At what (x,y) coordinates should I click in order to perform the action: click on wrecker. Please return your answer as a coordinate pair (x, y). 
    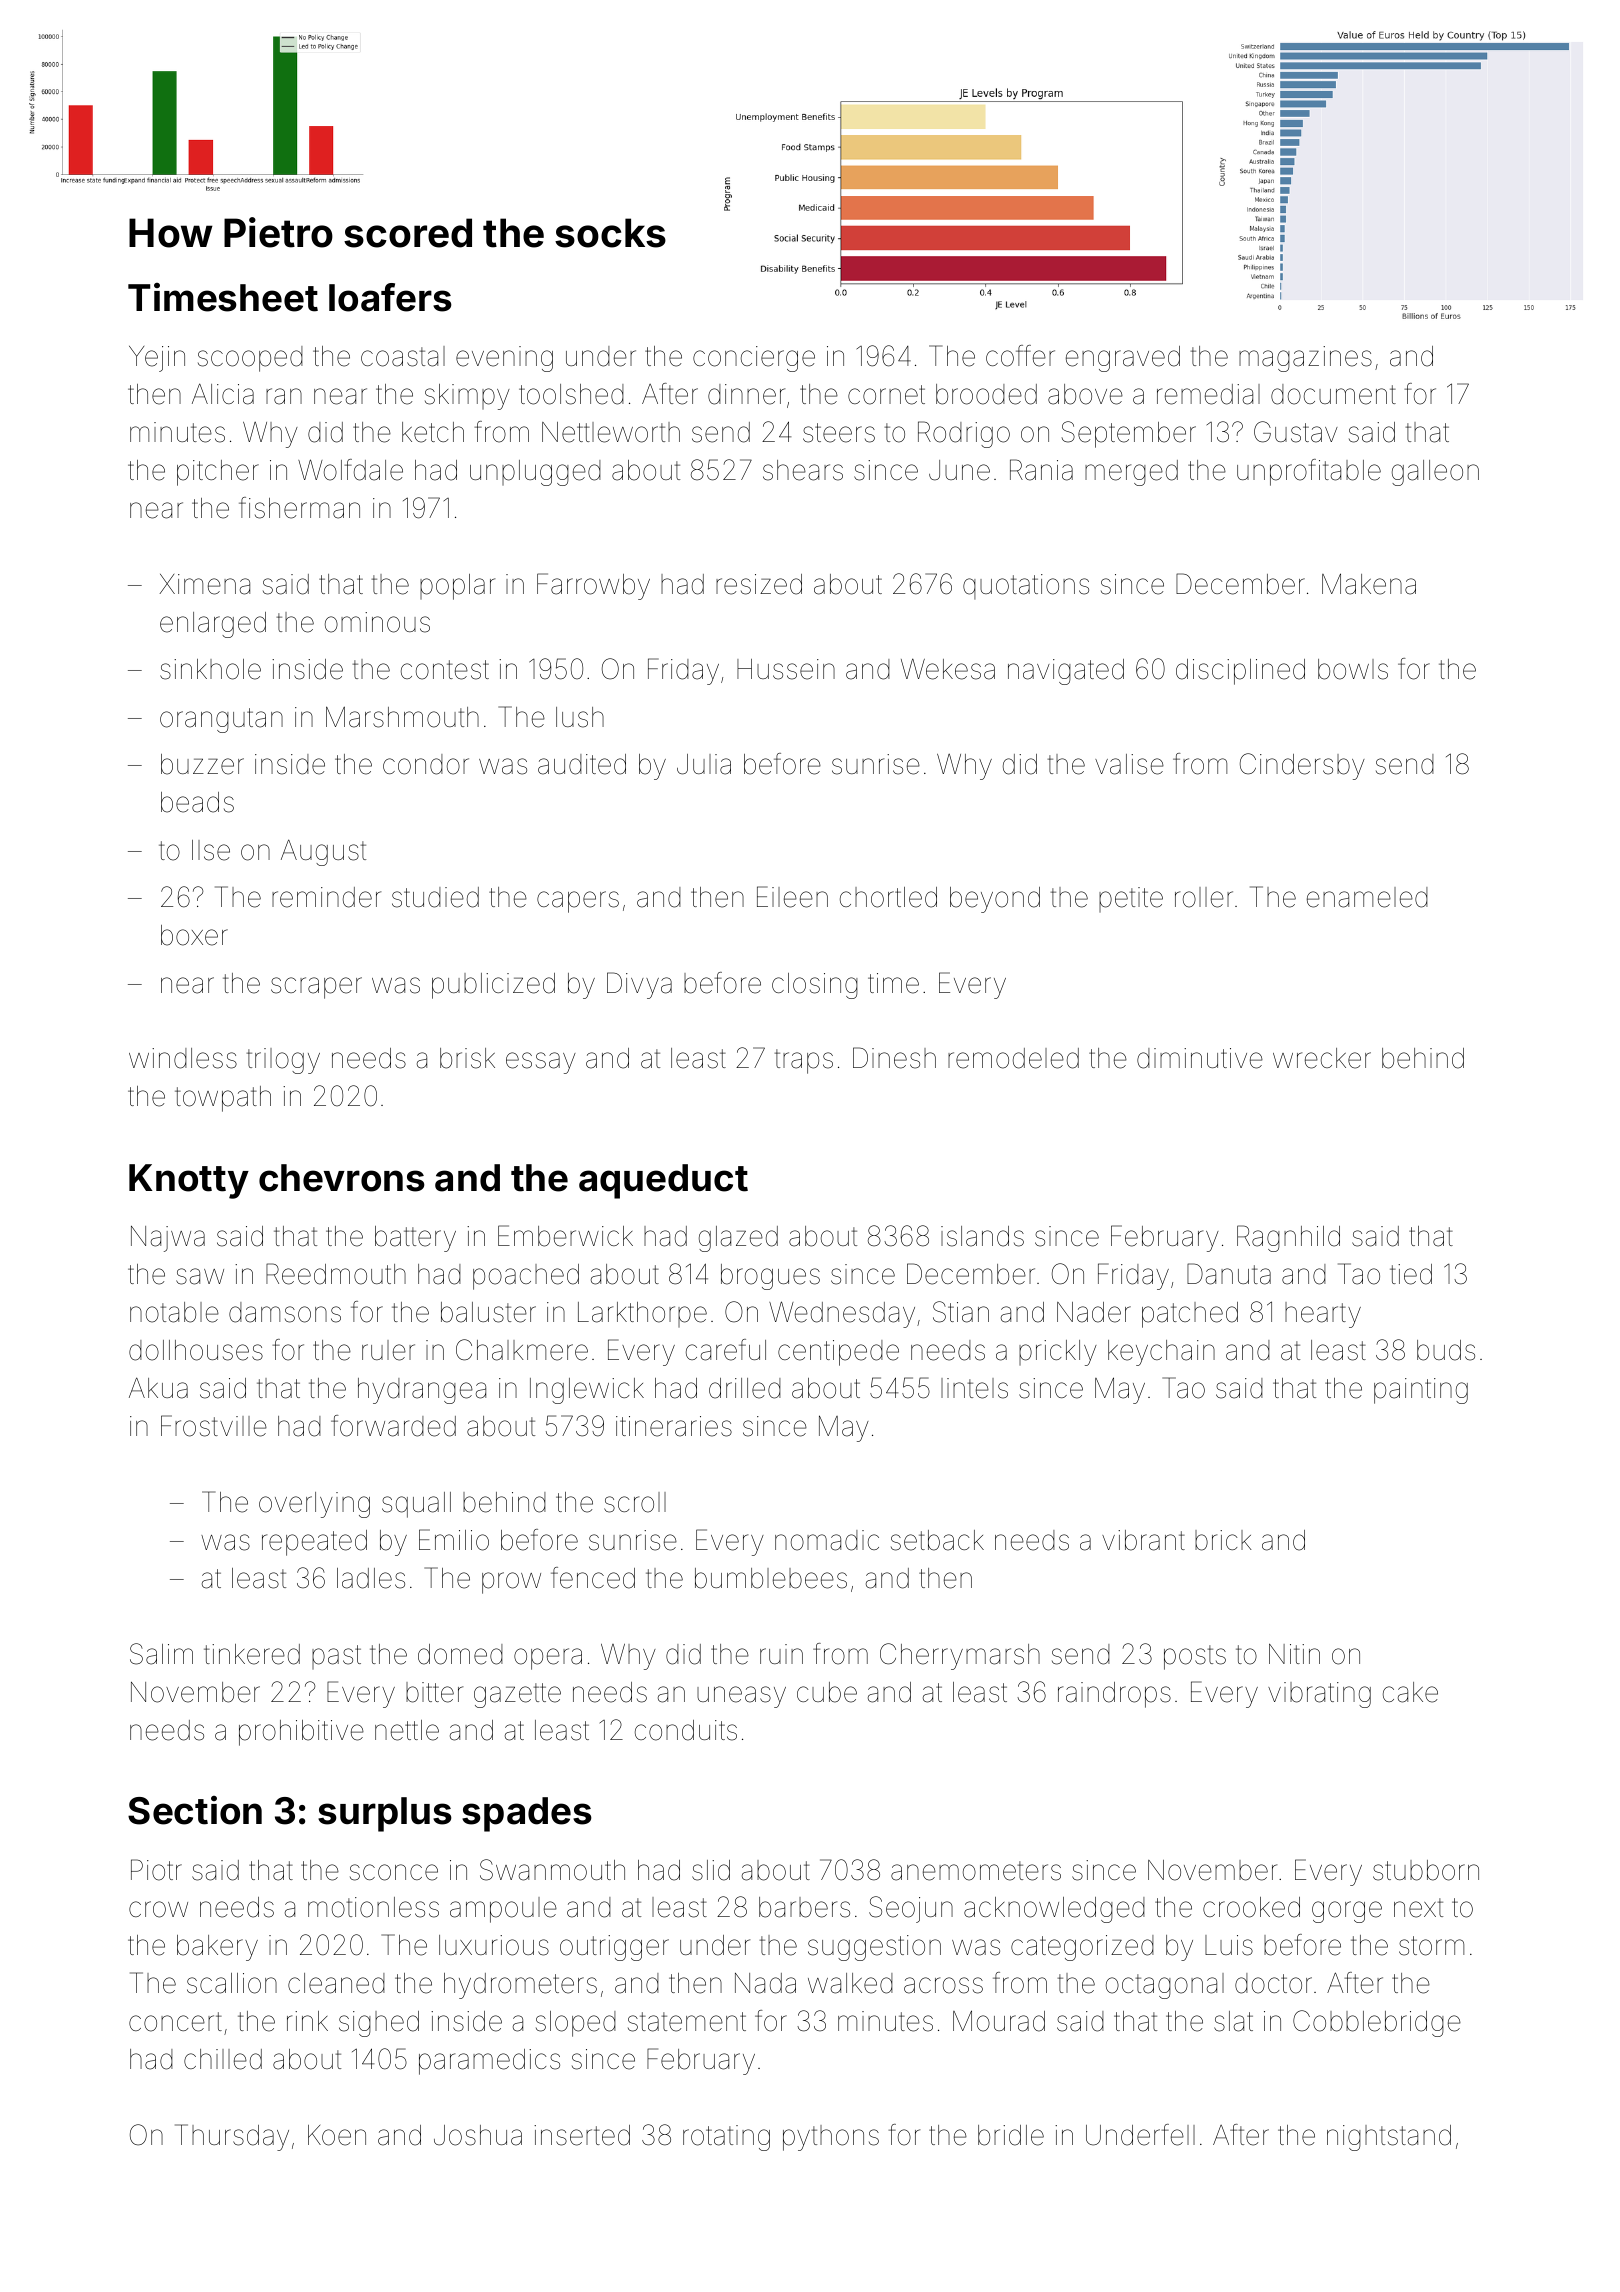
    Looking at the image, I should click on (1322, 1058).
